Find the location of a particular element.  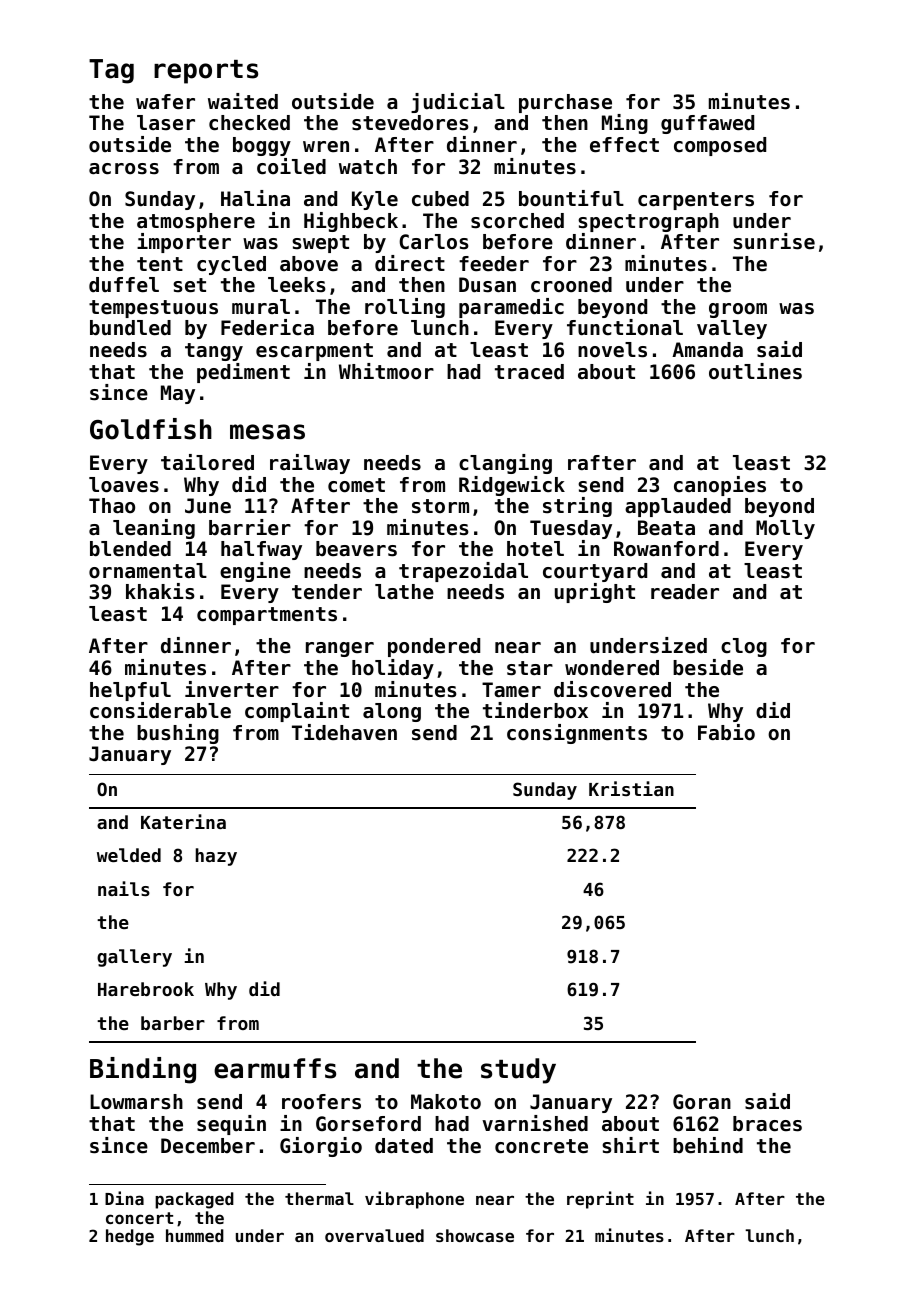

canopies is located at coordinates (720, 486).
